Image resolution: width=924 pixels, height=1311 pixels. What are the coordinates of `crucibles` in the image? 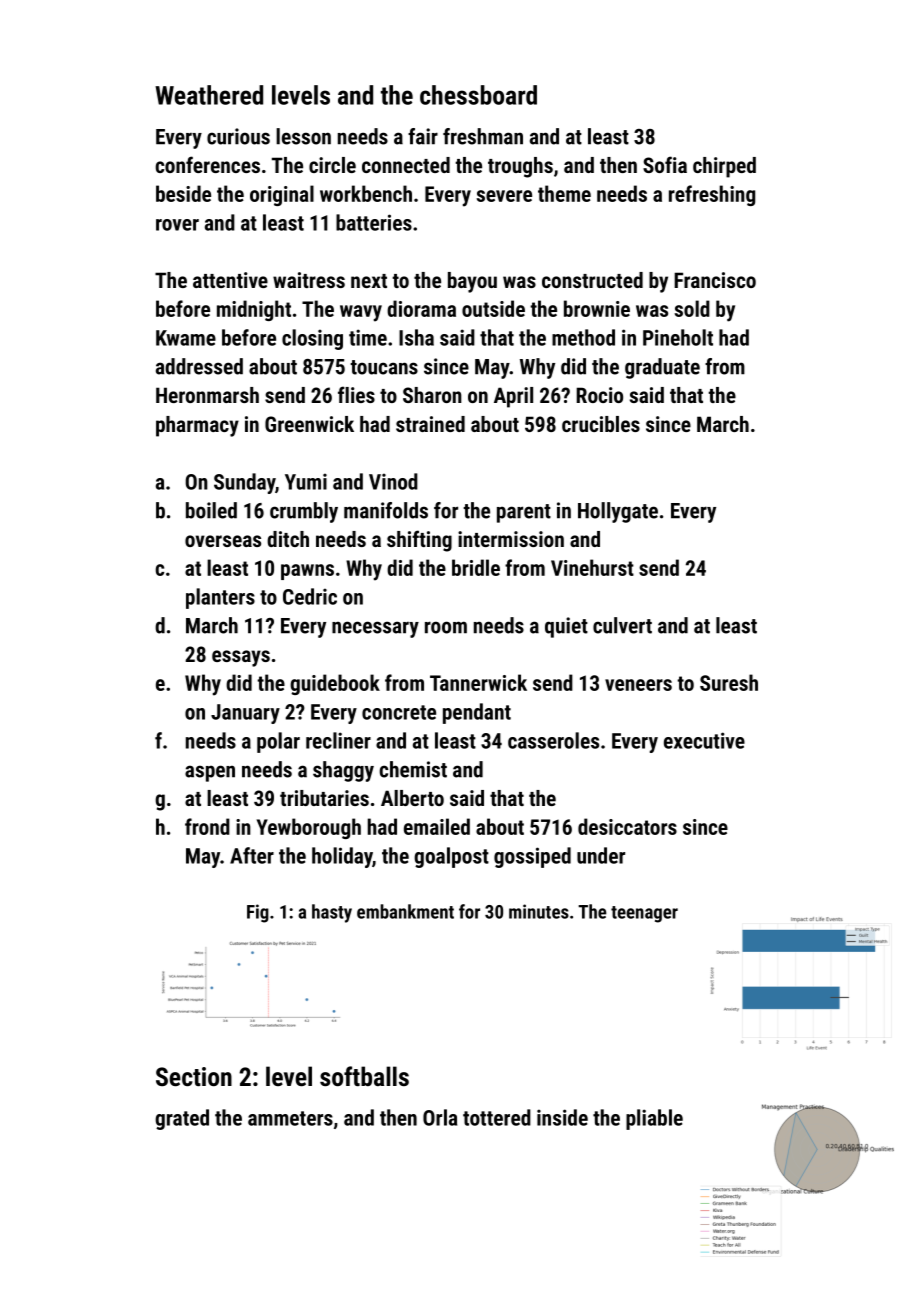 It's located at (601, 424).
